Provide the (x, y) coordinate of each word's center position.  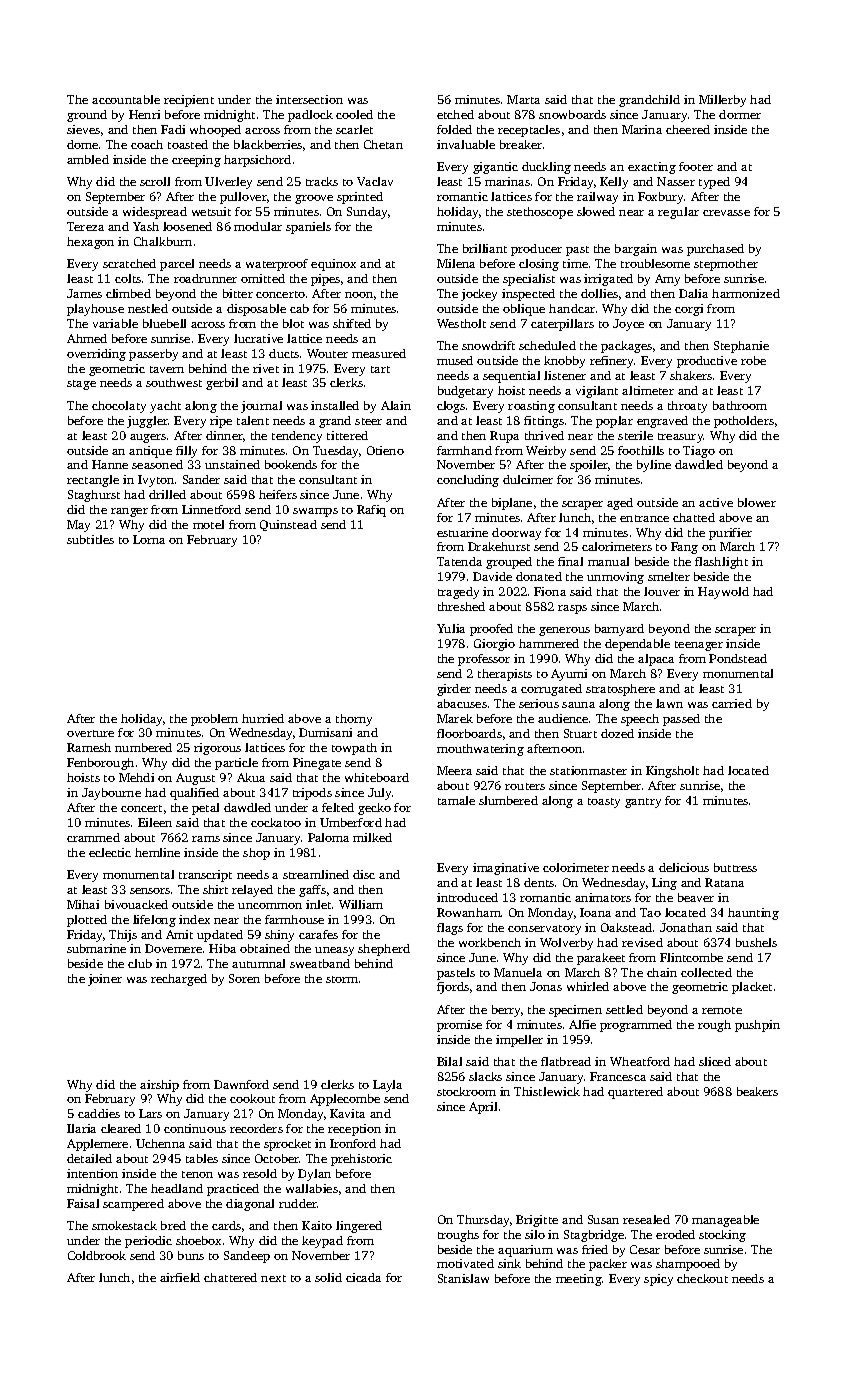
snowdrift (488, 345)
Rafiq (371, 511)
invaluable (466, 144)
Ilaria (81, 1128)
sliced (715, 1061)
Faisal (83, 1203)
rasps (572, 609)
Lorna (149, 539)
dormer (740, 114)
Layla (387, 1086)
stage (81, 385)
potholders (744, 422)
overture (90, 733)
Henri (144, 114)
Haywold (723, 593)
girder (454, 690)
